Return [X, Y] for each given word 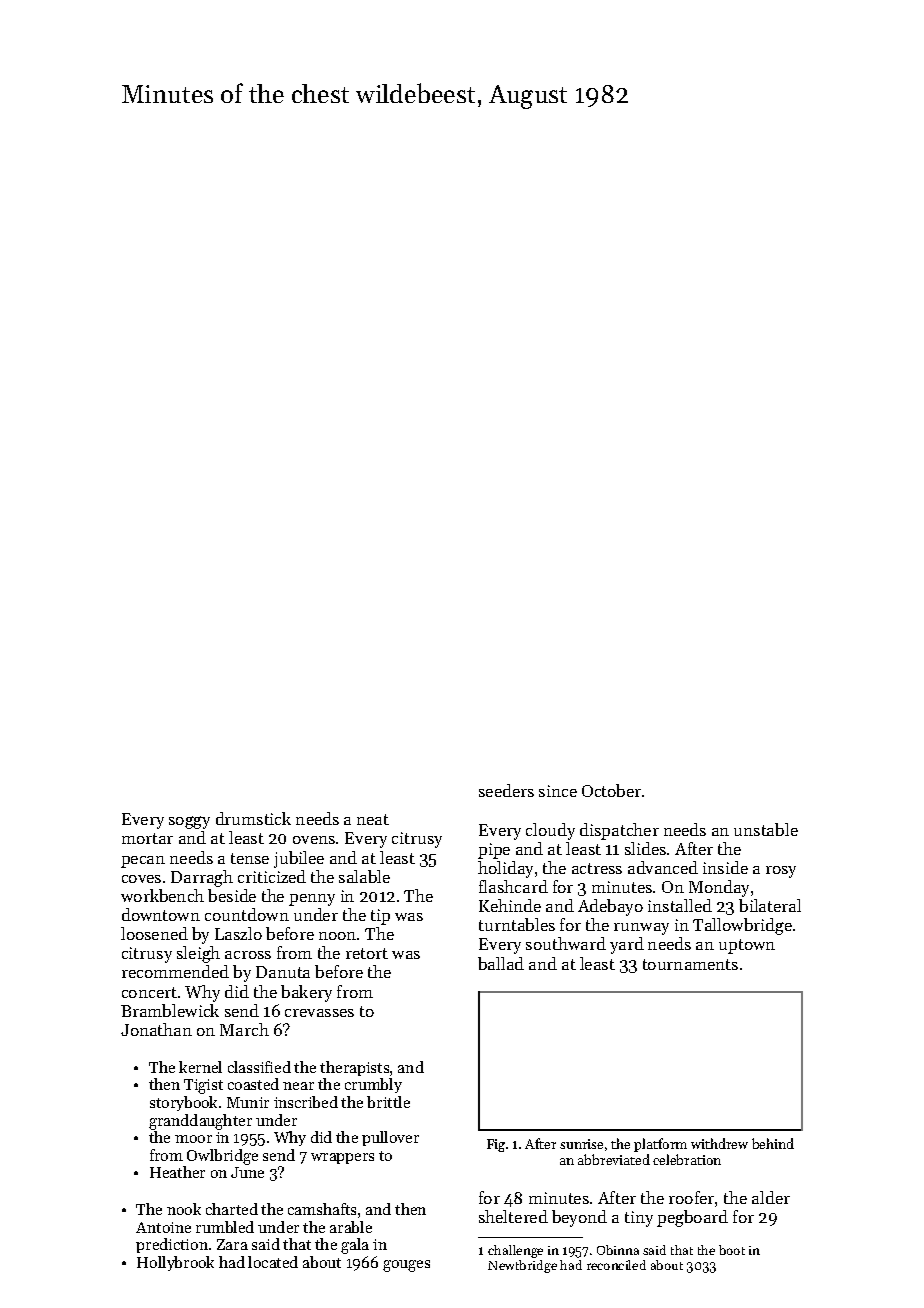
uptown [747, 946]
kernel [200, 1067]
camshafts [322, 1209]
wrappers [342, 1158]
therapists [354, 1068]
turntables [517, 924]
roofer [691, 1197]
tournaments [690, 964]
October [611, 790]
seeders [506, 790]
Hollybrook [175, 1263]
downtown [161, 914]
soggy [189, 822]
